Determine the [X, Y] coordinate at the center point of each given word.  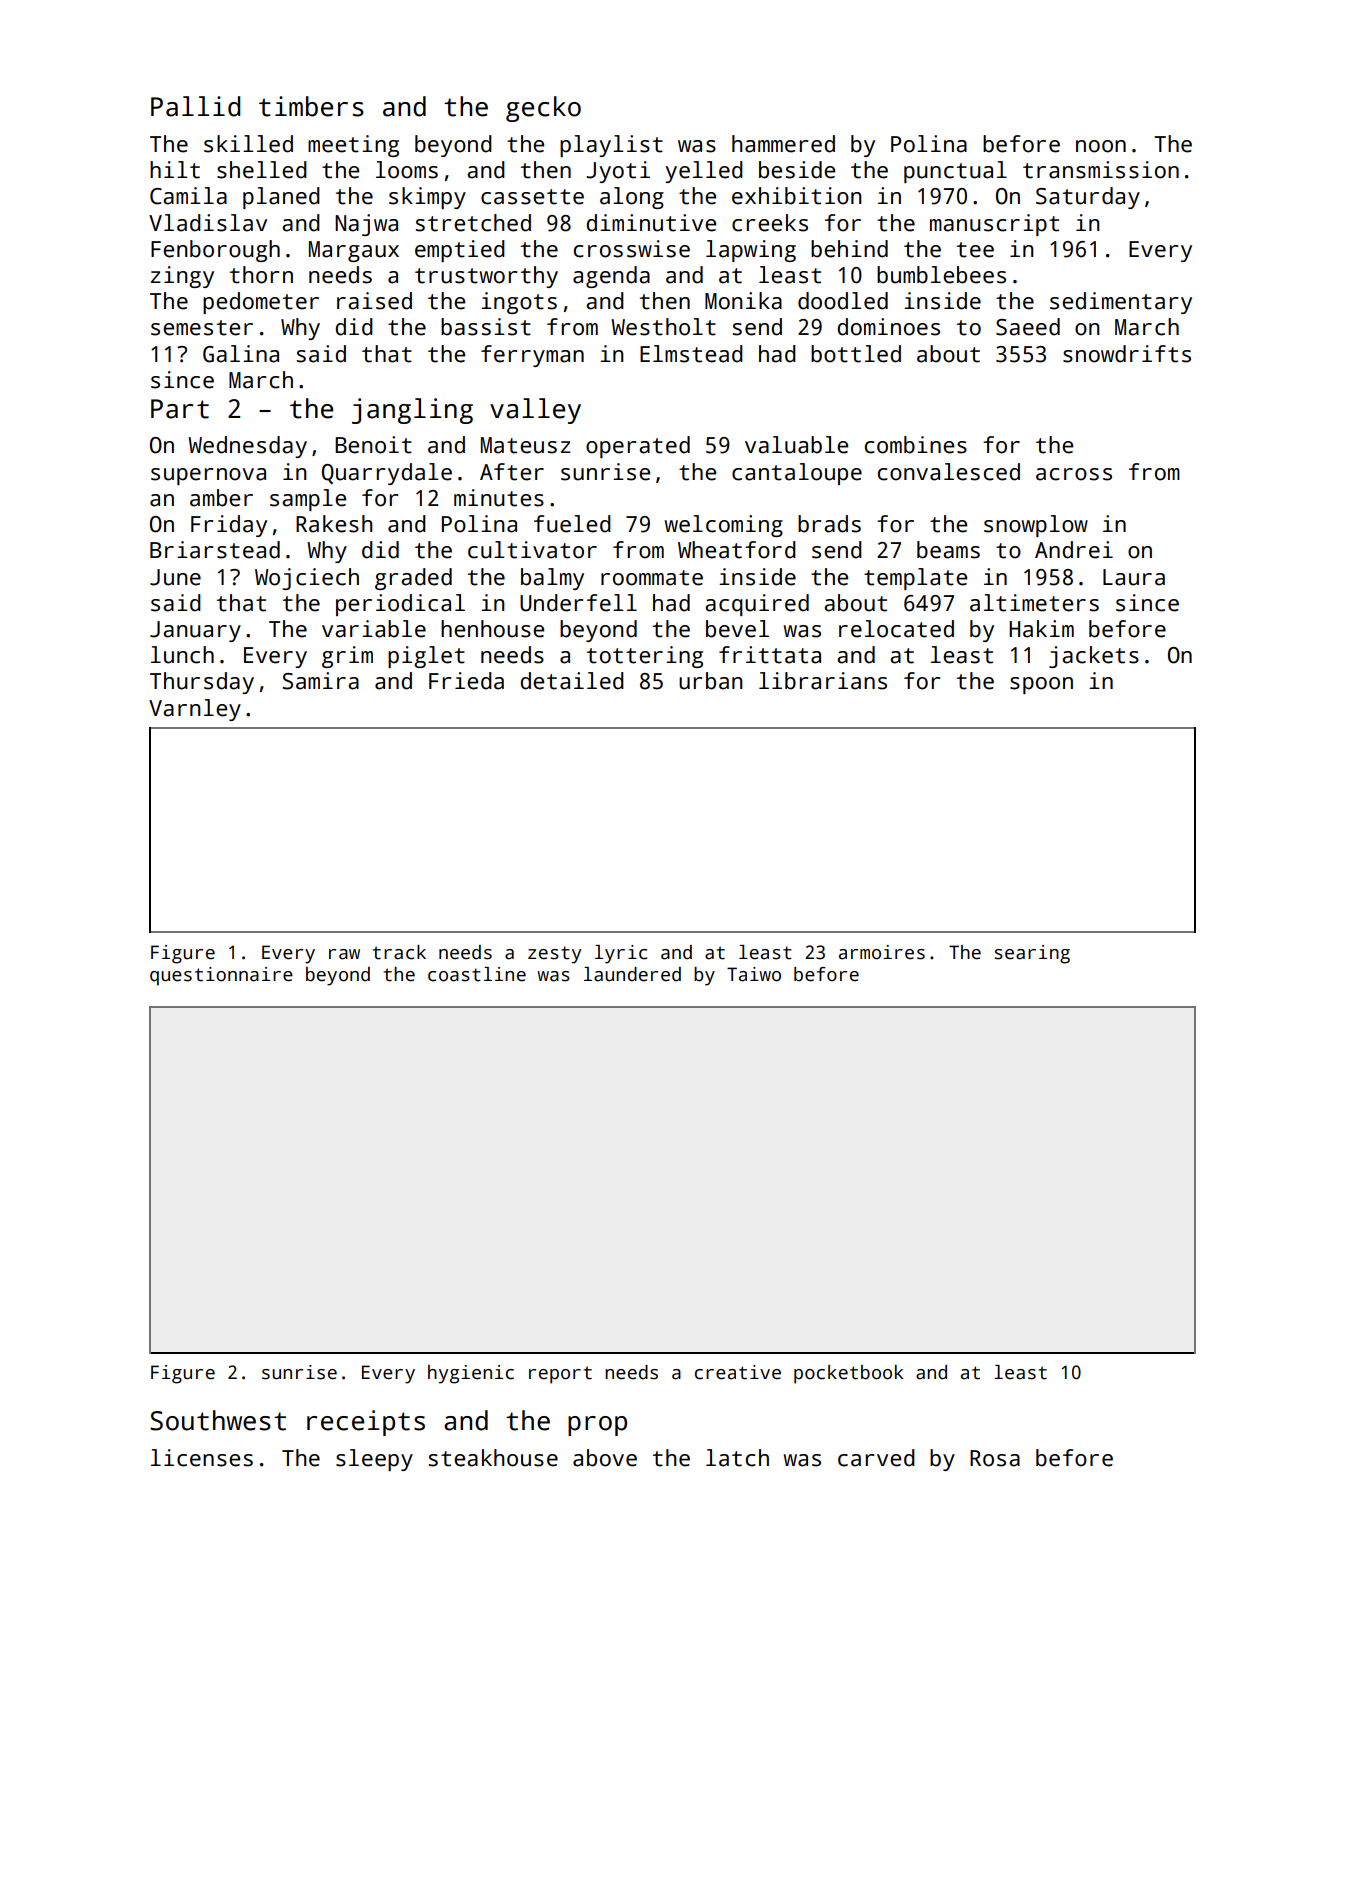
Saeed [1028, 327]
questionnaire [221, 976]
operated [638, 447]
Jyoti [618, 172]
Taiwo [754, 974]
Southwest [218, 1420]
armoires [882, 952]
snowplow [1036, 526]
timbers [311, 106]
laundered [632, 974]
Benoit [373, 445]
